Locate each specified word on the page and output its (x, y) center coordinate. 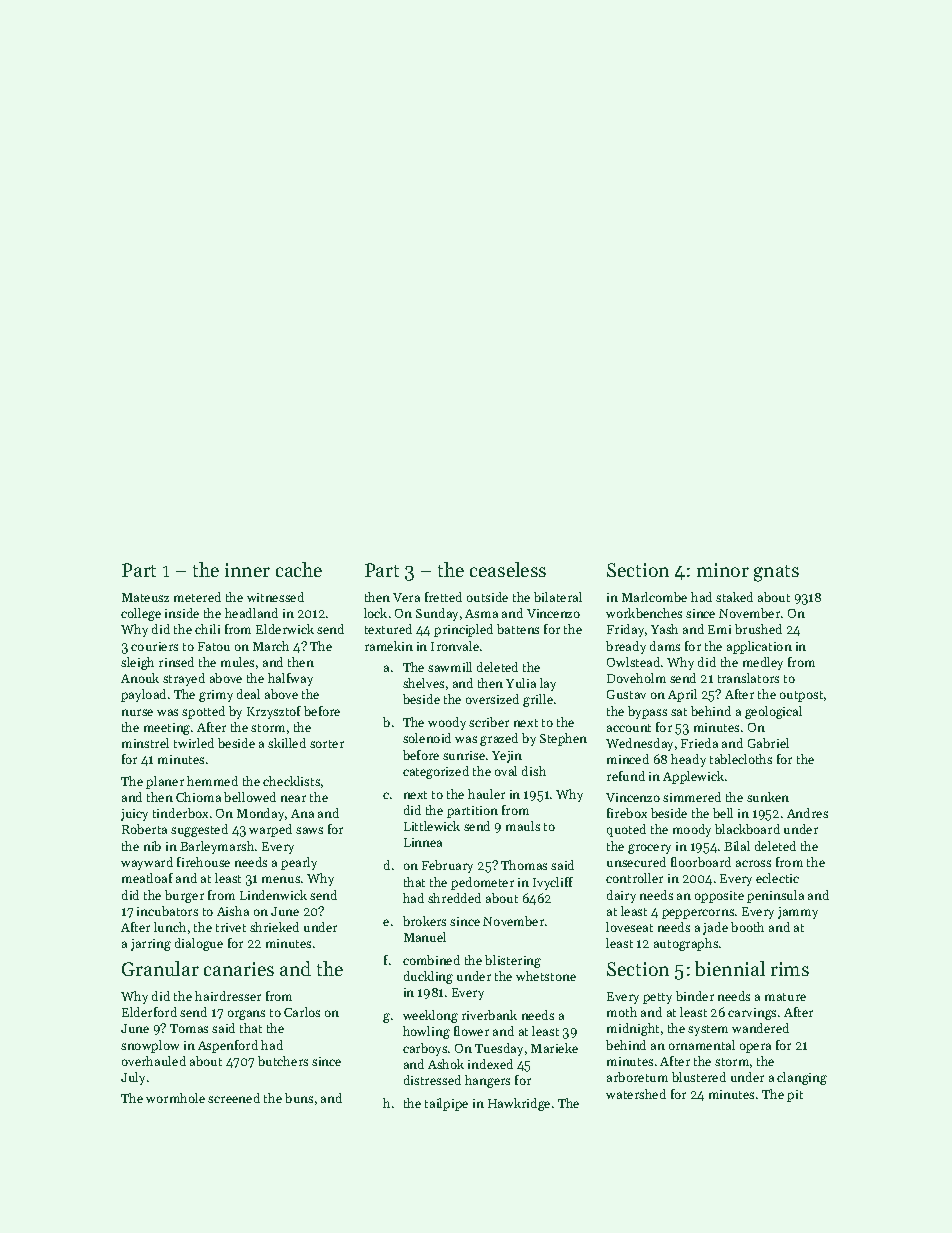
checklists (291, 781)
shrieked (274, 927)
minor (723, 570)
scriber (489, 722)
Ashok (446, 1064)
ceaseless (508, 569)
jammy (798, 913)
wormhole (175, 1098)
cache (299, 569)
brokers (424, 921)
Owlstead (633, 662)
